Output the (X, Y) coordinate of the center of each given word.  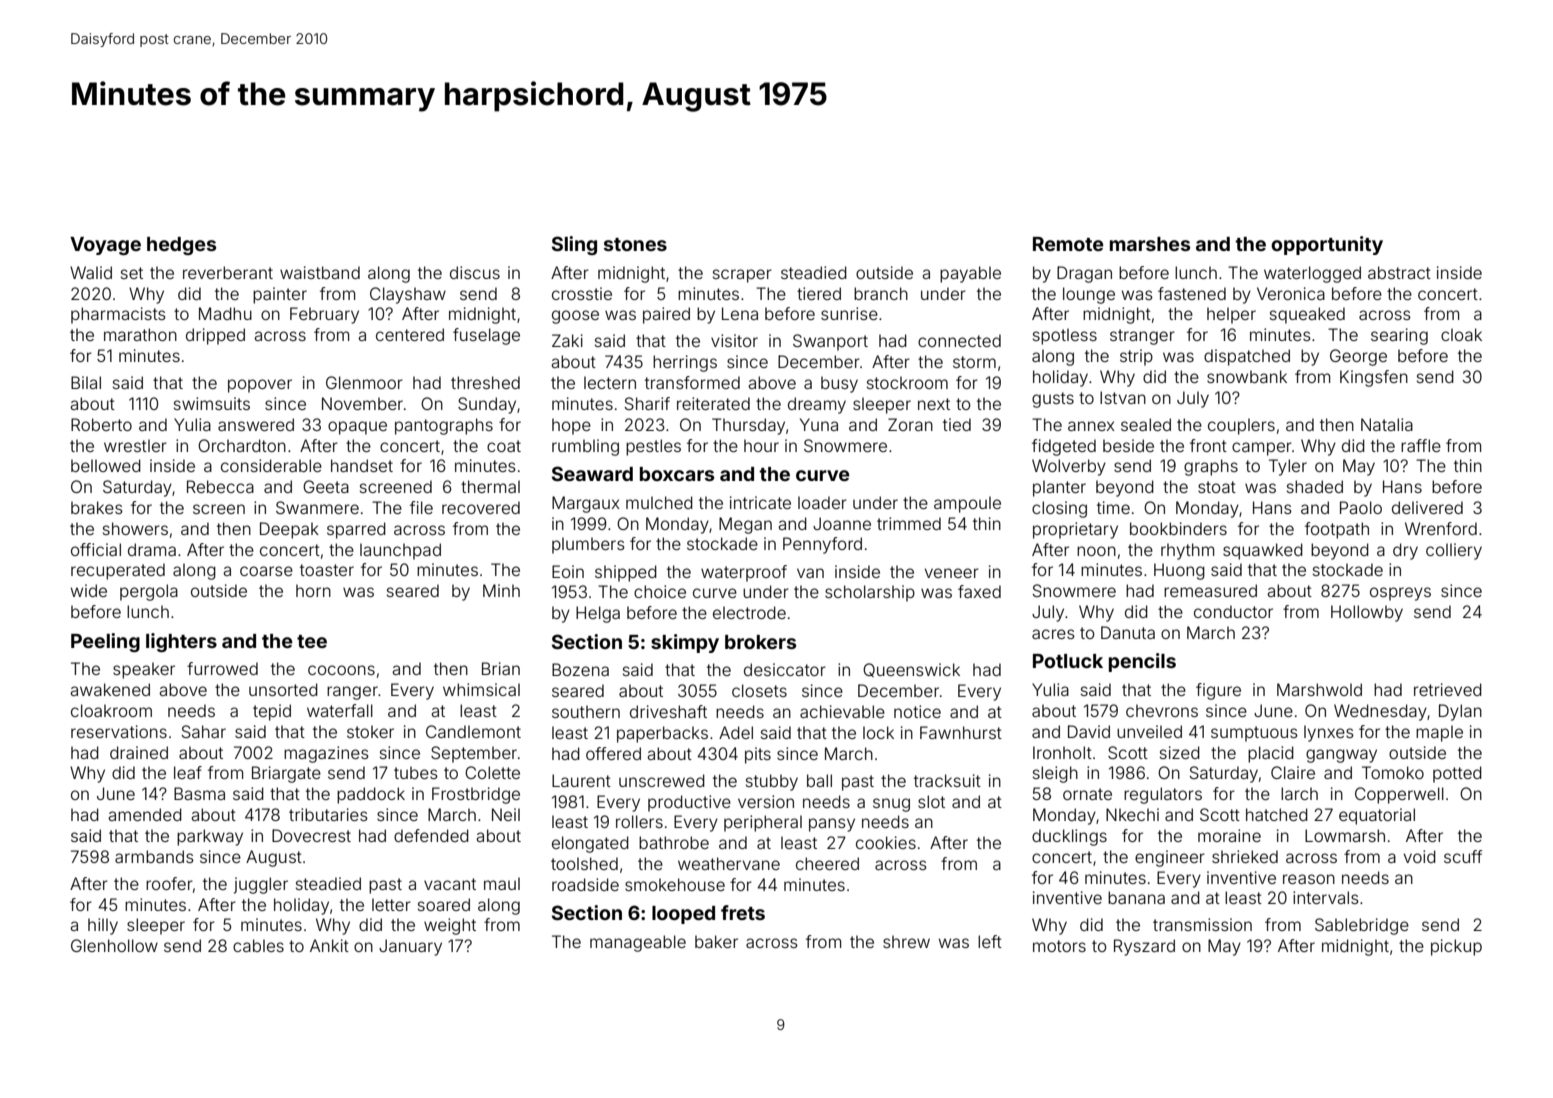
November (362, 403)
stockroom (907, 382)
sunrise (849, 313)
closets (759, 690)
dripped (215, 336)
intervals (1326, 897)
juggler (261, 885)
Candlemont (473, 731)
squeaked (1307, 315)
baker (716, 941)
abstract (1399, 272)
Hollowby (1367, 613)
